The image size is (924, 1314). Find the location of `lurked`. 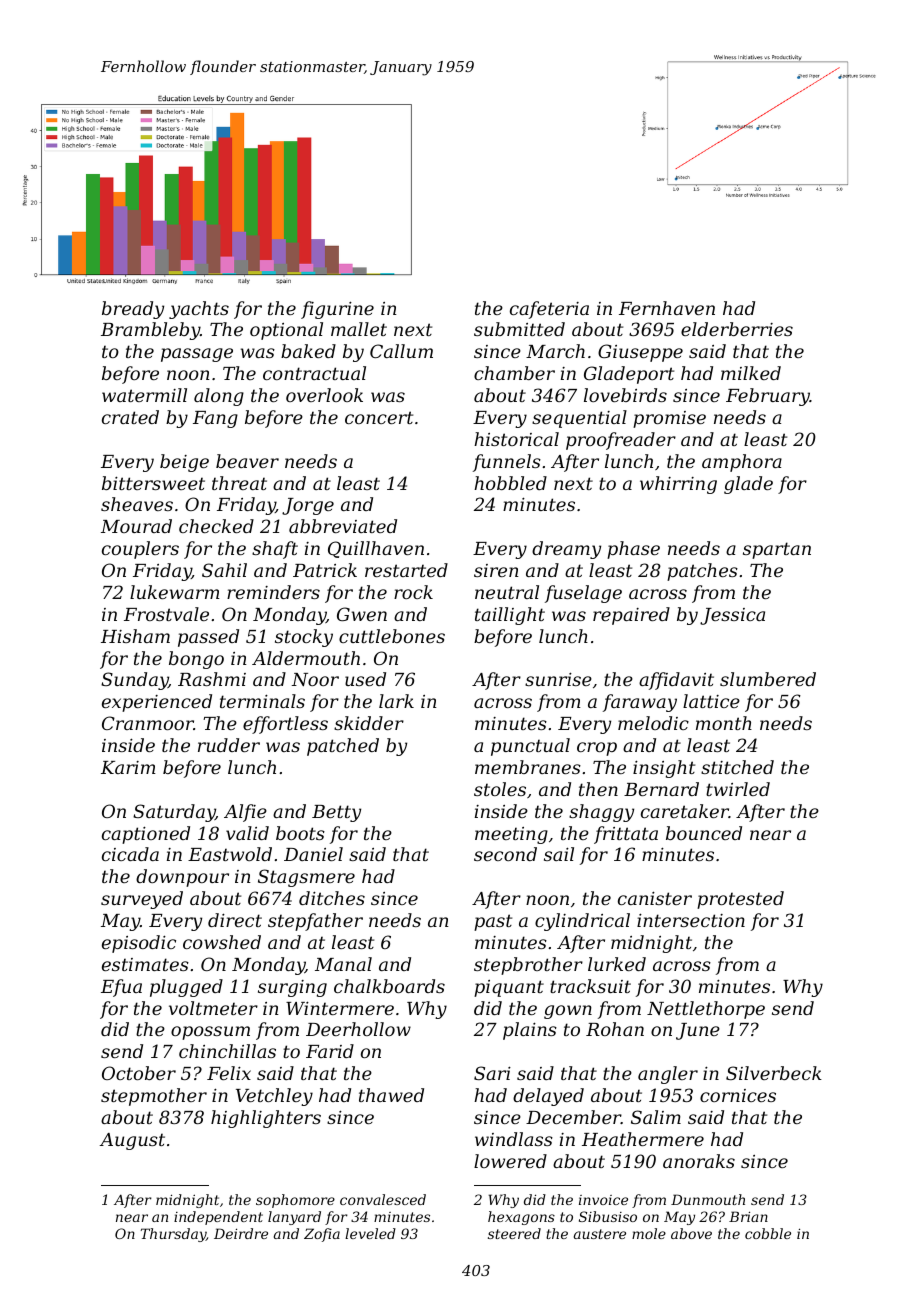

lurked is located at coordinates (617, 964).
